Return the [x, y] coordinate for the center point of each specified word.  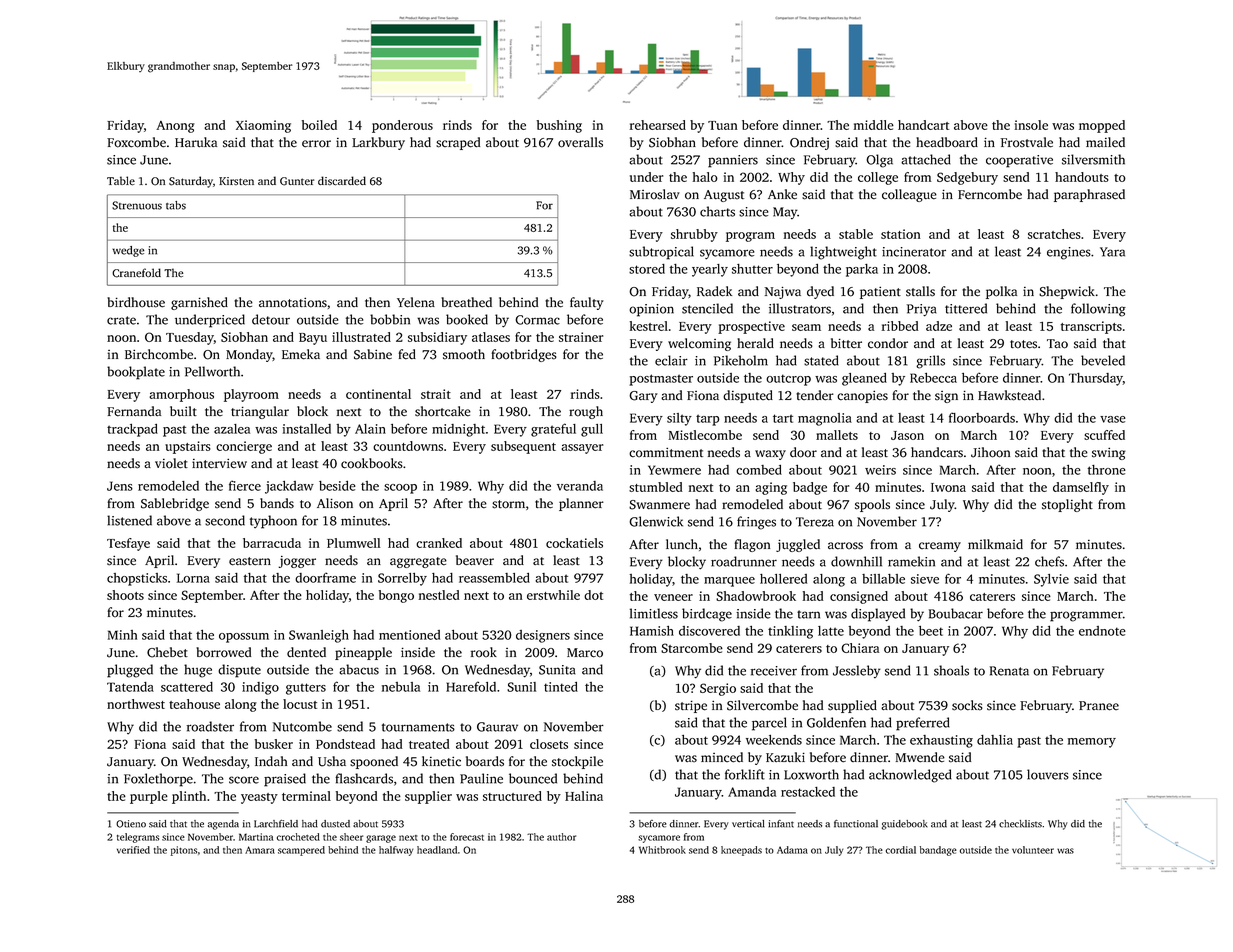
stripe [691, 707]
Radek [714, 291]
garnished [199, 303]
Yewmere [674, 470]
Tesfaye [128, 544]
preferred [923, 724]
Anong [175, 127]
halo [705, 177]
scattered [187, 687]
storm [508, 504]
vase [1113, 419]
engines [1069, 253]
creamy [940, 547]
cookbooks [372, 463]
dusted [335, 824]
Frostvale [1027, 142]
